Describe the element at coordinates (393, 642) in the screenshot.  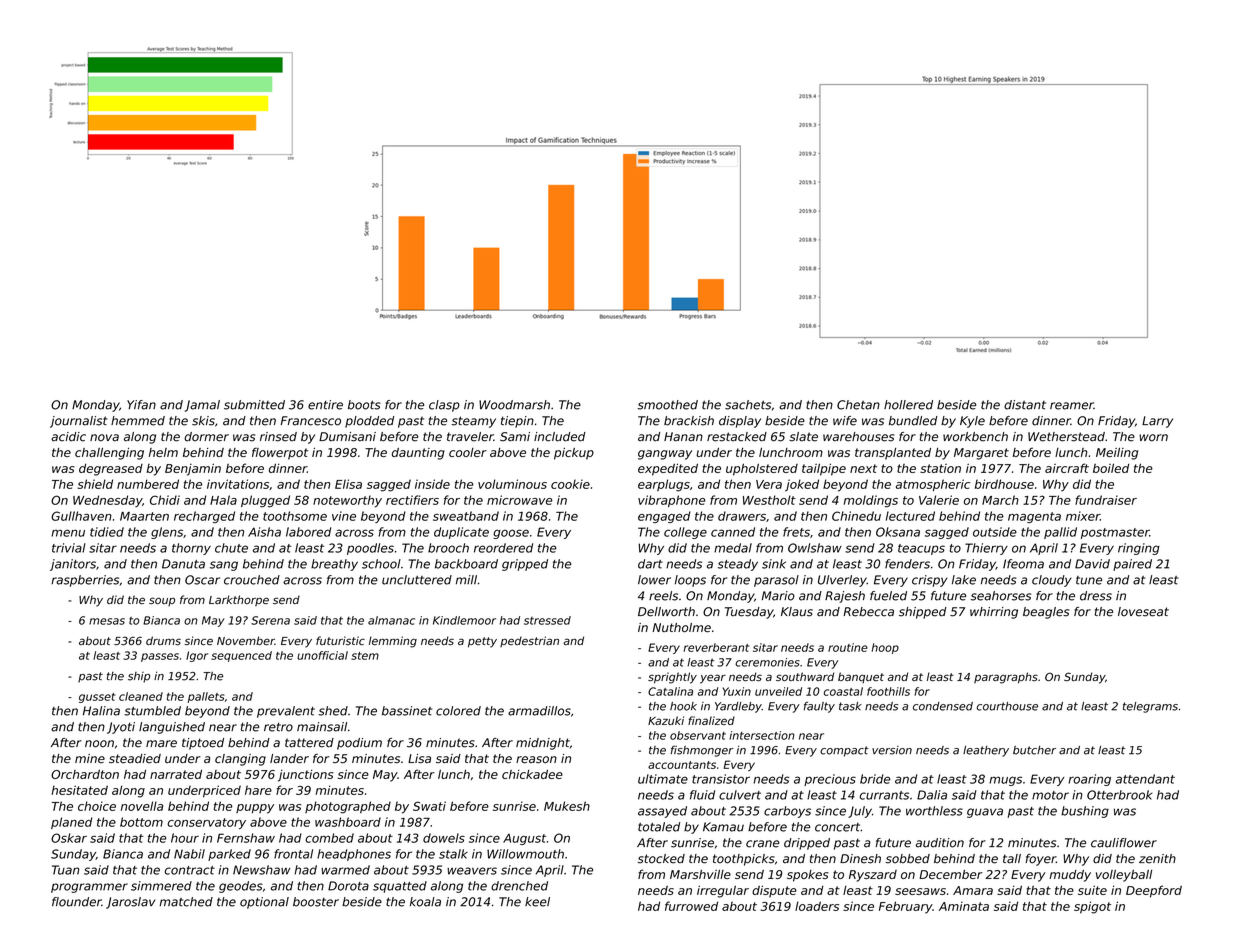
I see `lemming` at that location.
